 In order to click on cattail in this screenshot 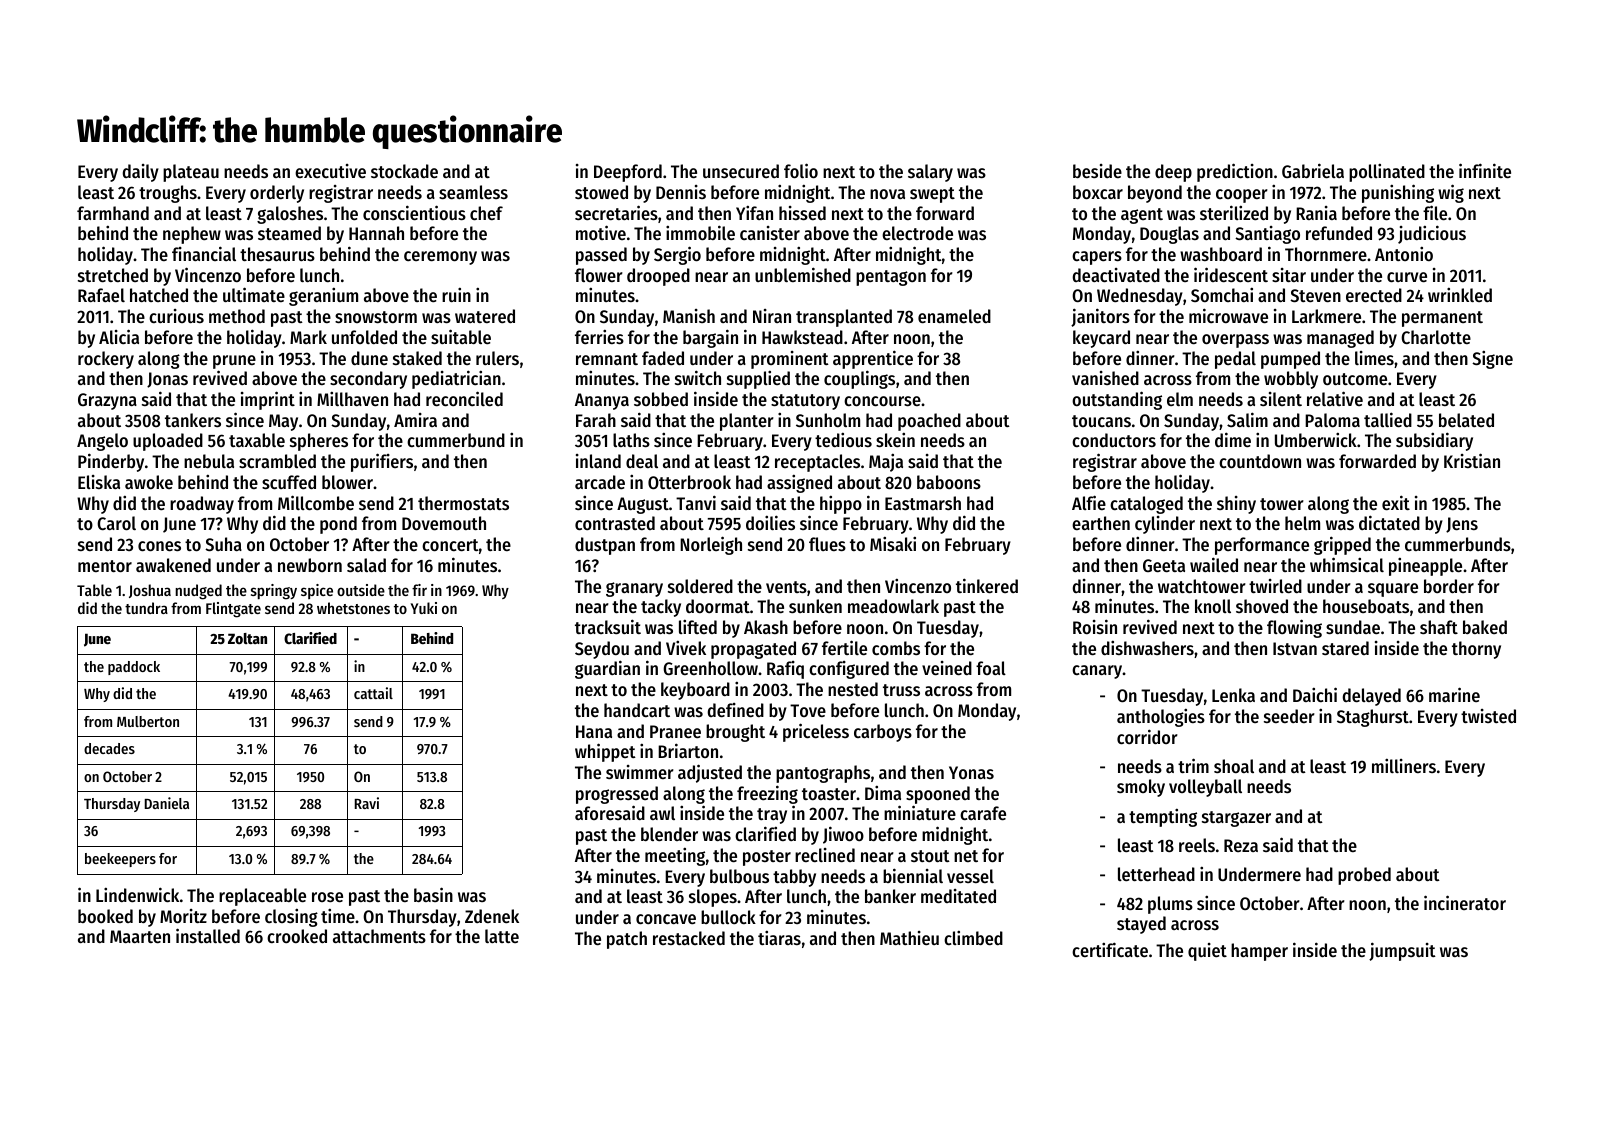, I will do `click(373, 693)`.
